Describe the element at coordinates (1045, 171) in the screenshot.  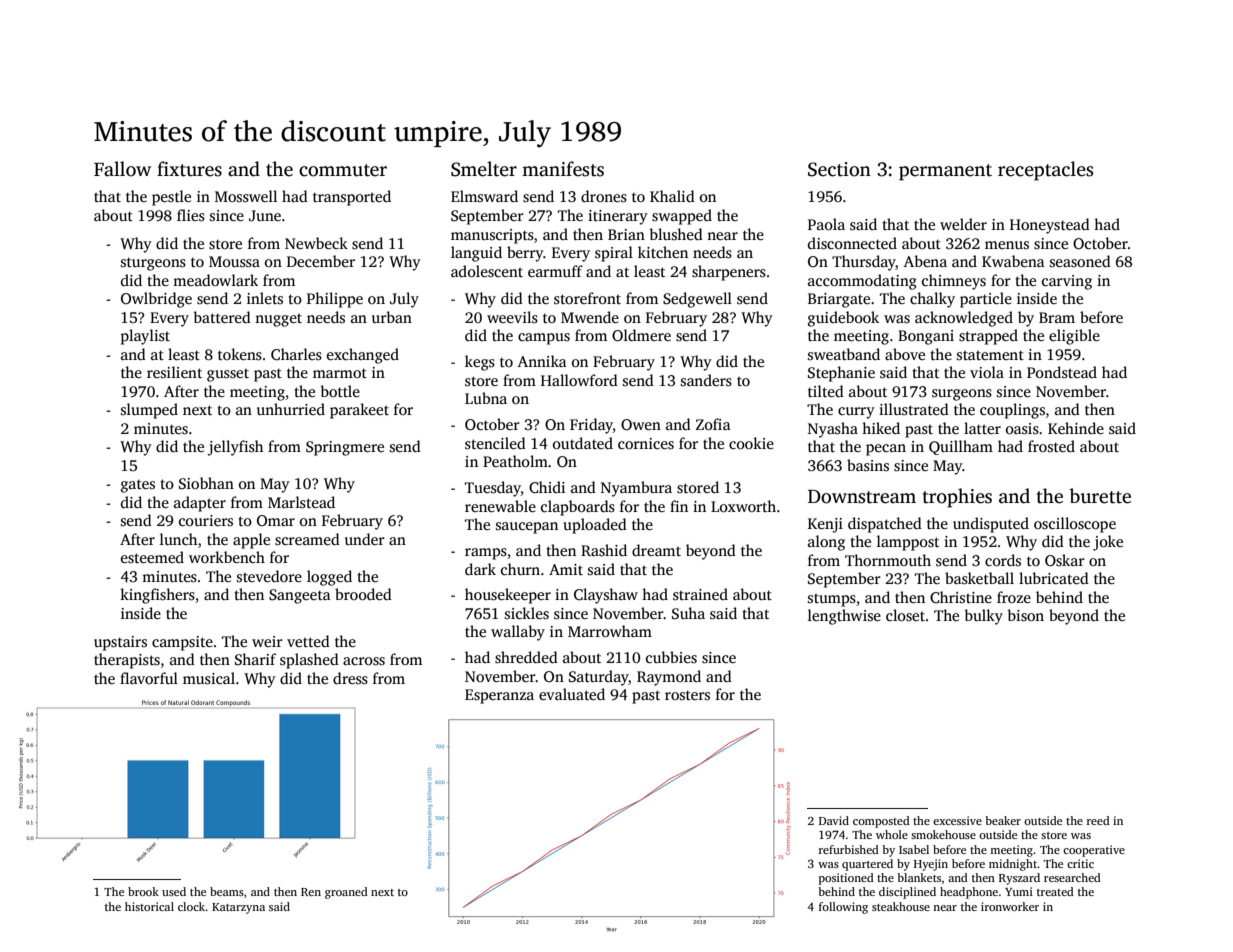
I see `receptacles` at that location.
